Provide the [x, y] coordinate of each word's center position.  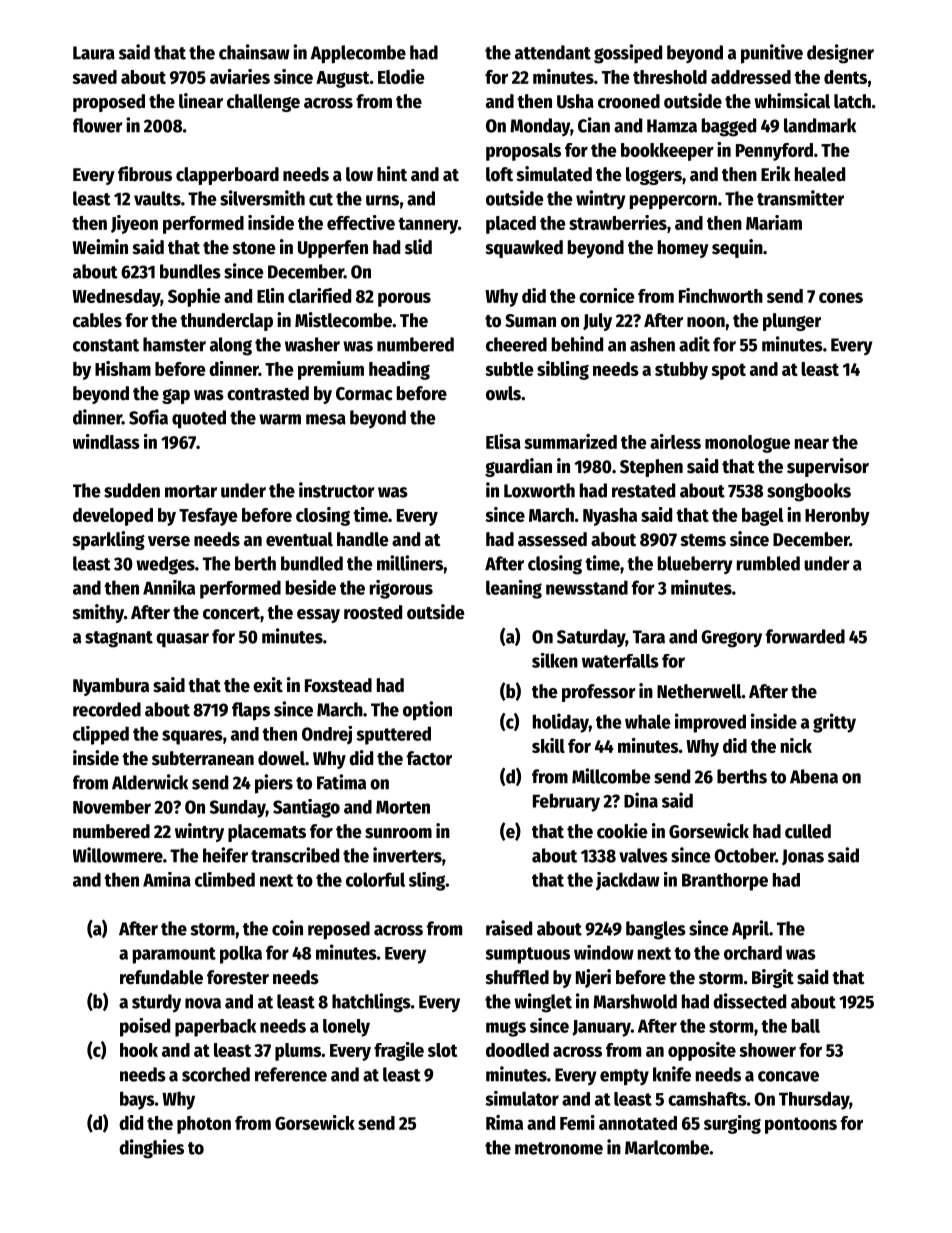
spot [728, 371]
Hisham [123, 368]
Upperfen [333, 249]
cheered [516, 344]
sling [427, 881]
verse [169, 541]
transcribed [295, 855]
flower [97, 125]
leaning [514, 589]
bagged [729, 127]
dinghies [151, 1149]
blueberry [695, 565]
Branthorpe [725, 882]
